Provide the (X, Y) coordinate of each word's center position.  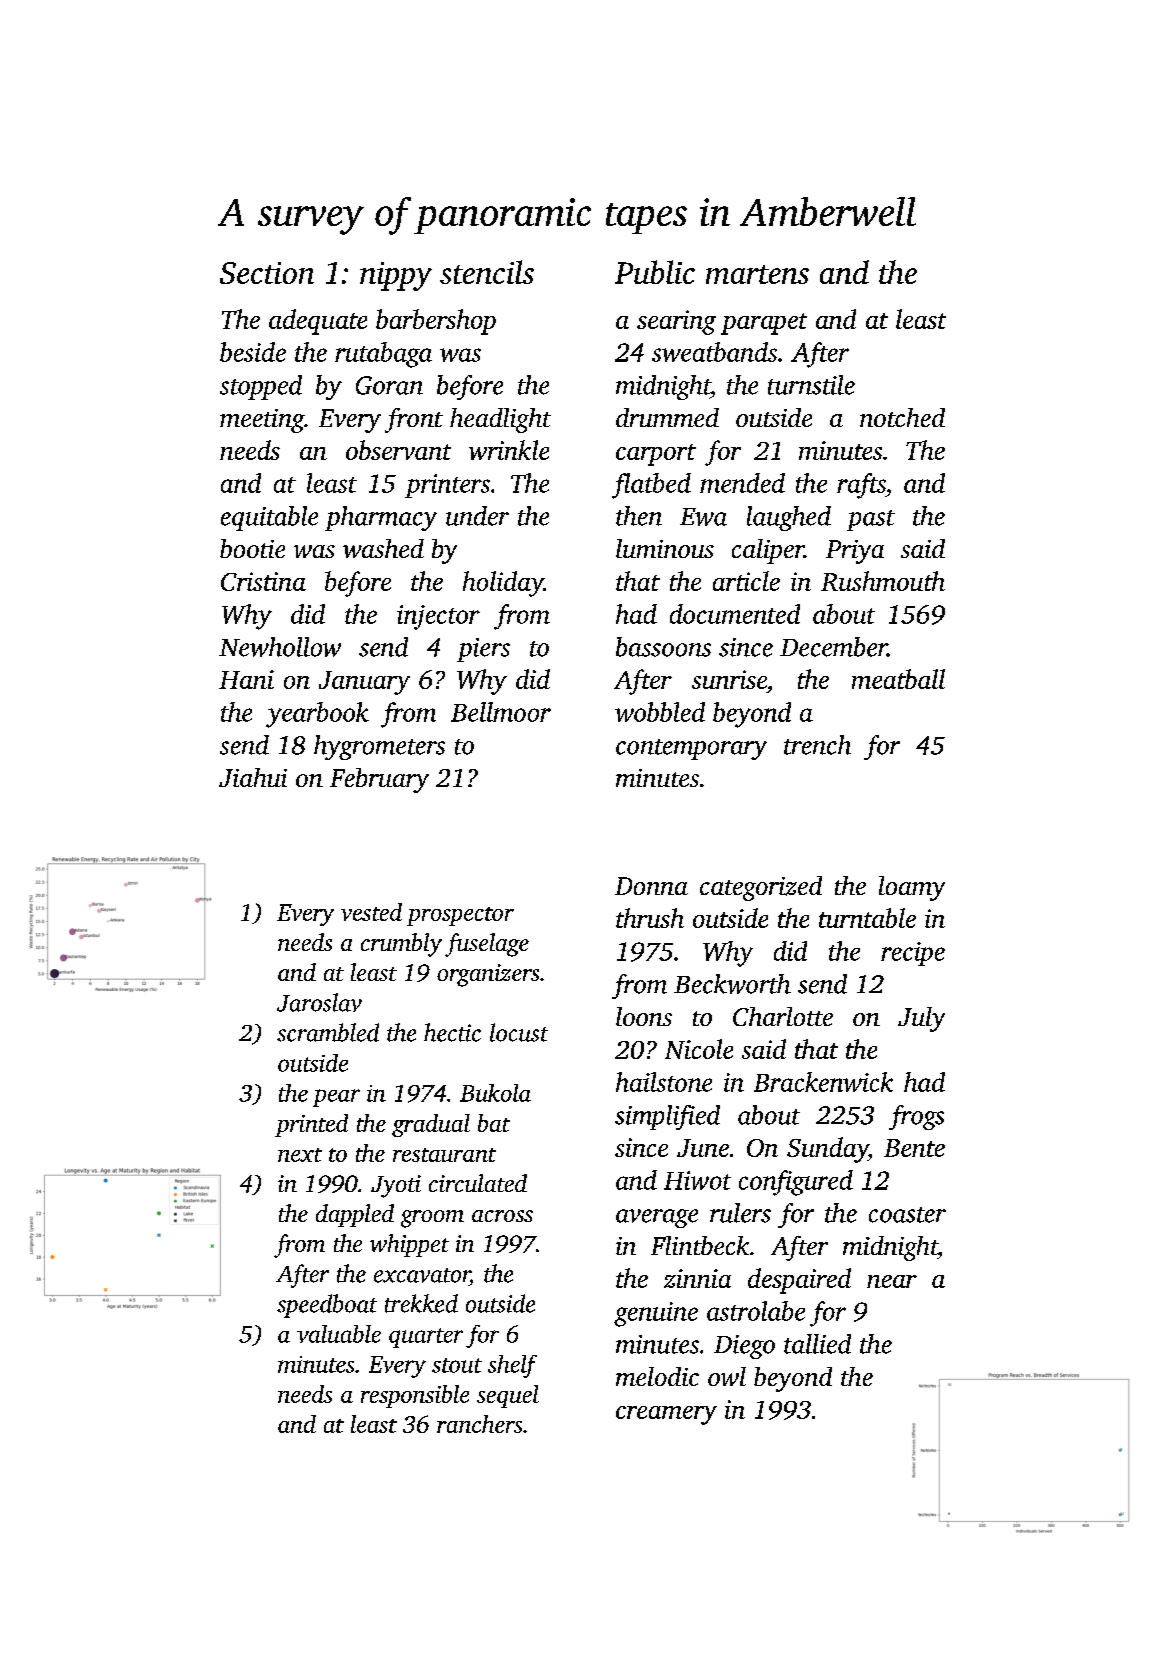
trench (817, 745)
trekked (421, 1303)
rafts (861, 486)
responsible (415, 1396)
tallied (817, 1344)
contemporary (691, 749)
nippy (396, 276)
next (300, 1155)
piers (483, 650)
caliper (768, 551)
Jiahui (253, 777)
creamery (666, 1415)
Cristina (263, 581)
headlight (500, 420)
